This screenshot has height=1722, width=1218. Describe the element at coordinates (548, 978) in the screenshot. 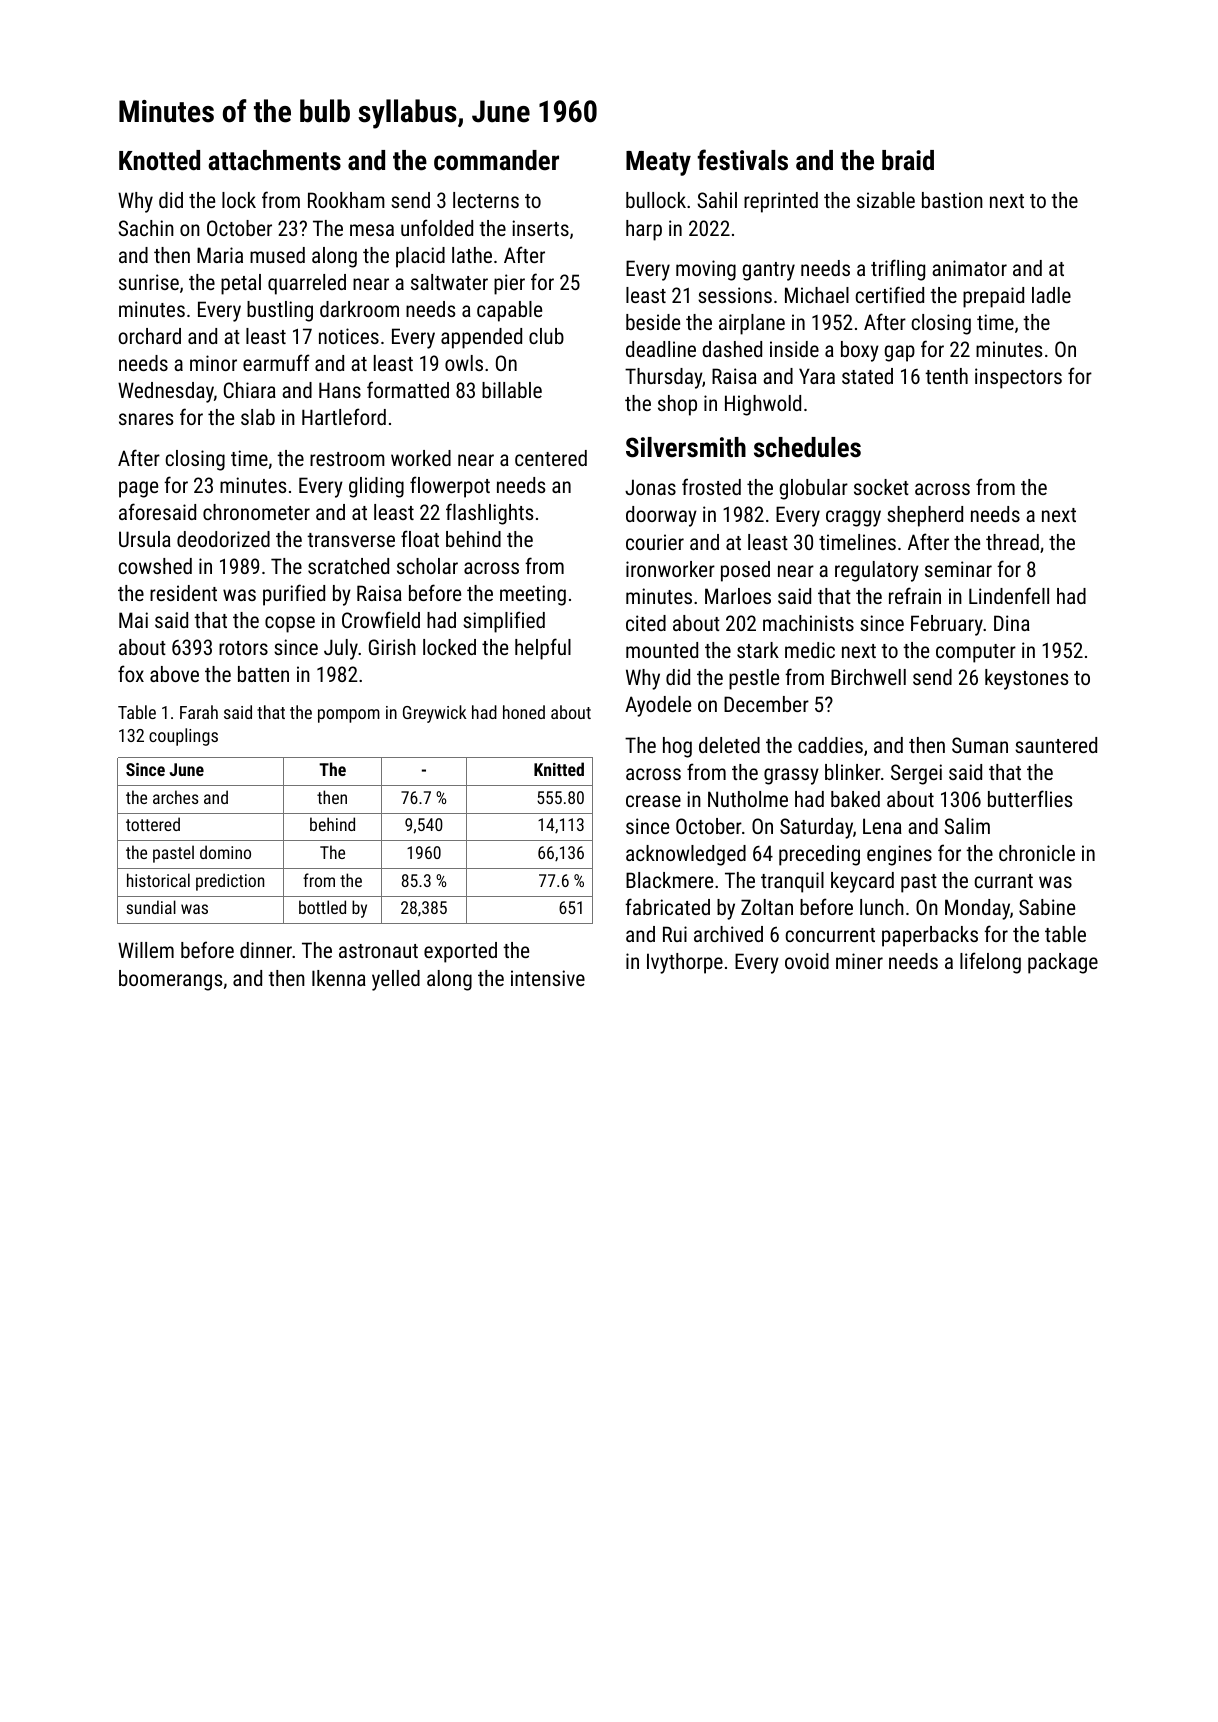

I see `intensive` at that location.
